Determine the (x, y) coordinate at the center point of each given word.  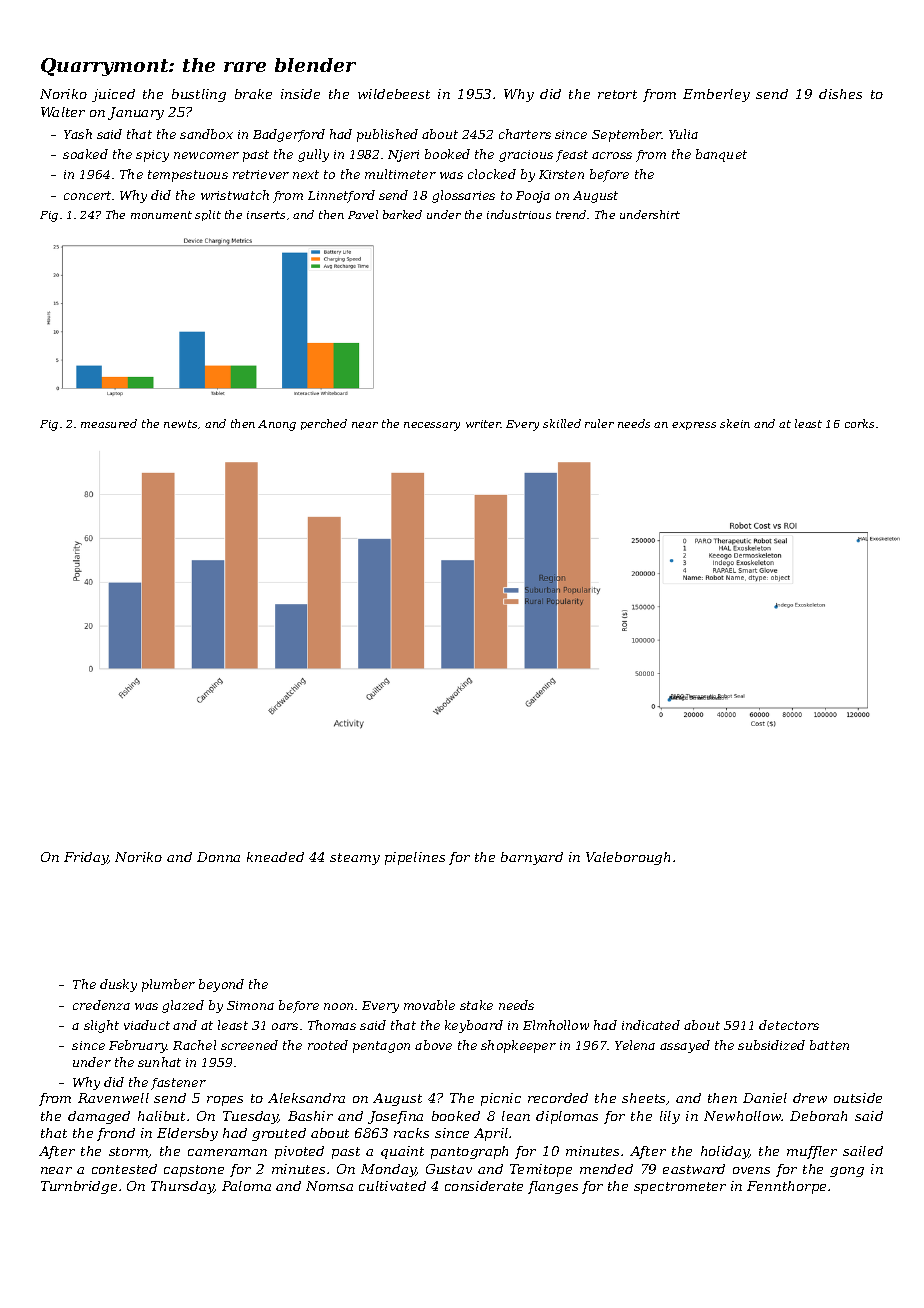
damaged (99, 1117)
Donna (218, 857)
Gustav (449, 1169)
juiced (113, 95)
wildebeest (394, 94)
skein (735, 423)
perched (324, 424)
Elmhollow (556, 1025)
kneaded (275, 857)
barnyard (532, 858)
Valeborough (628, 858)
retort (617, 94)
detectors (789, 1025)
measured (109, 423)
